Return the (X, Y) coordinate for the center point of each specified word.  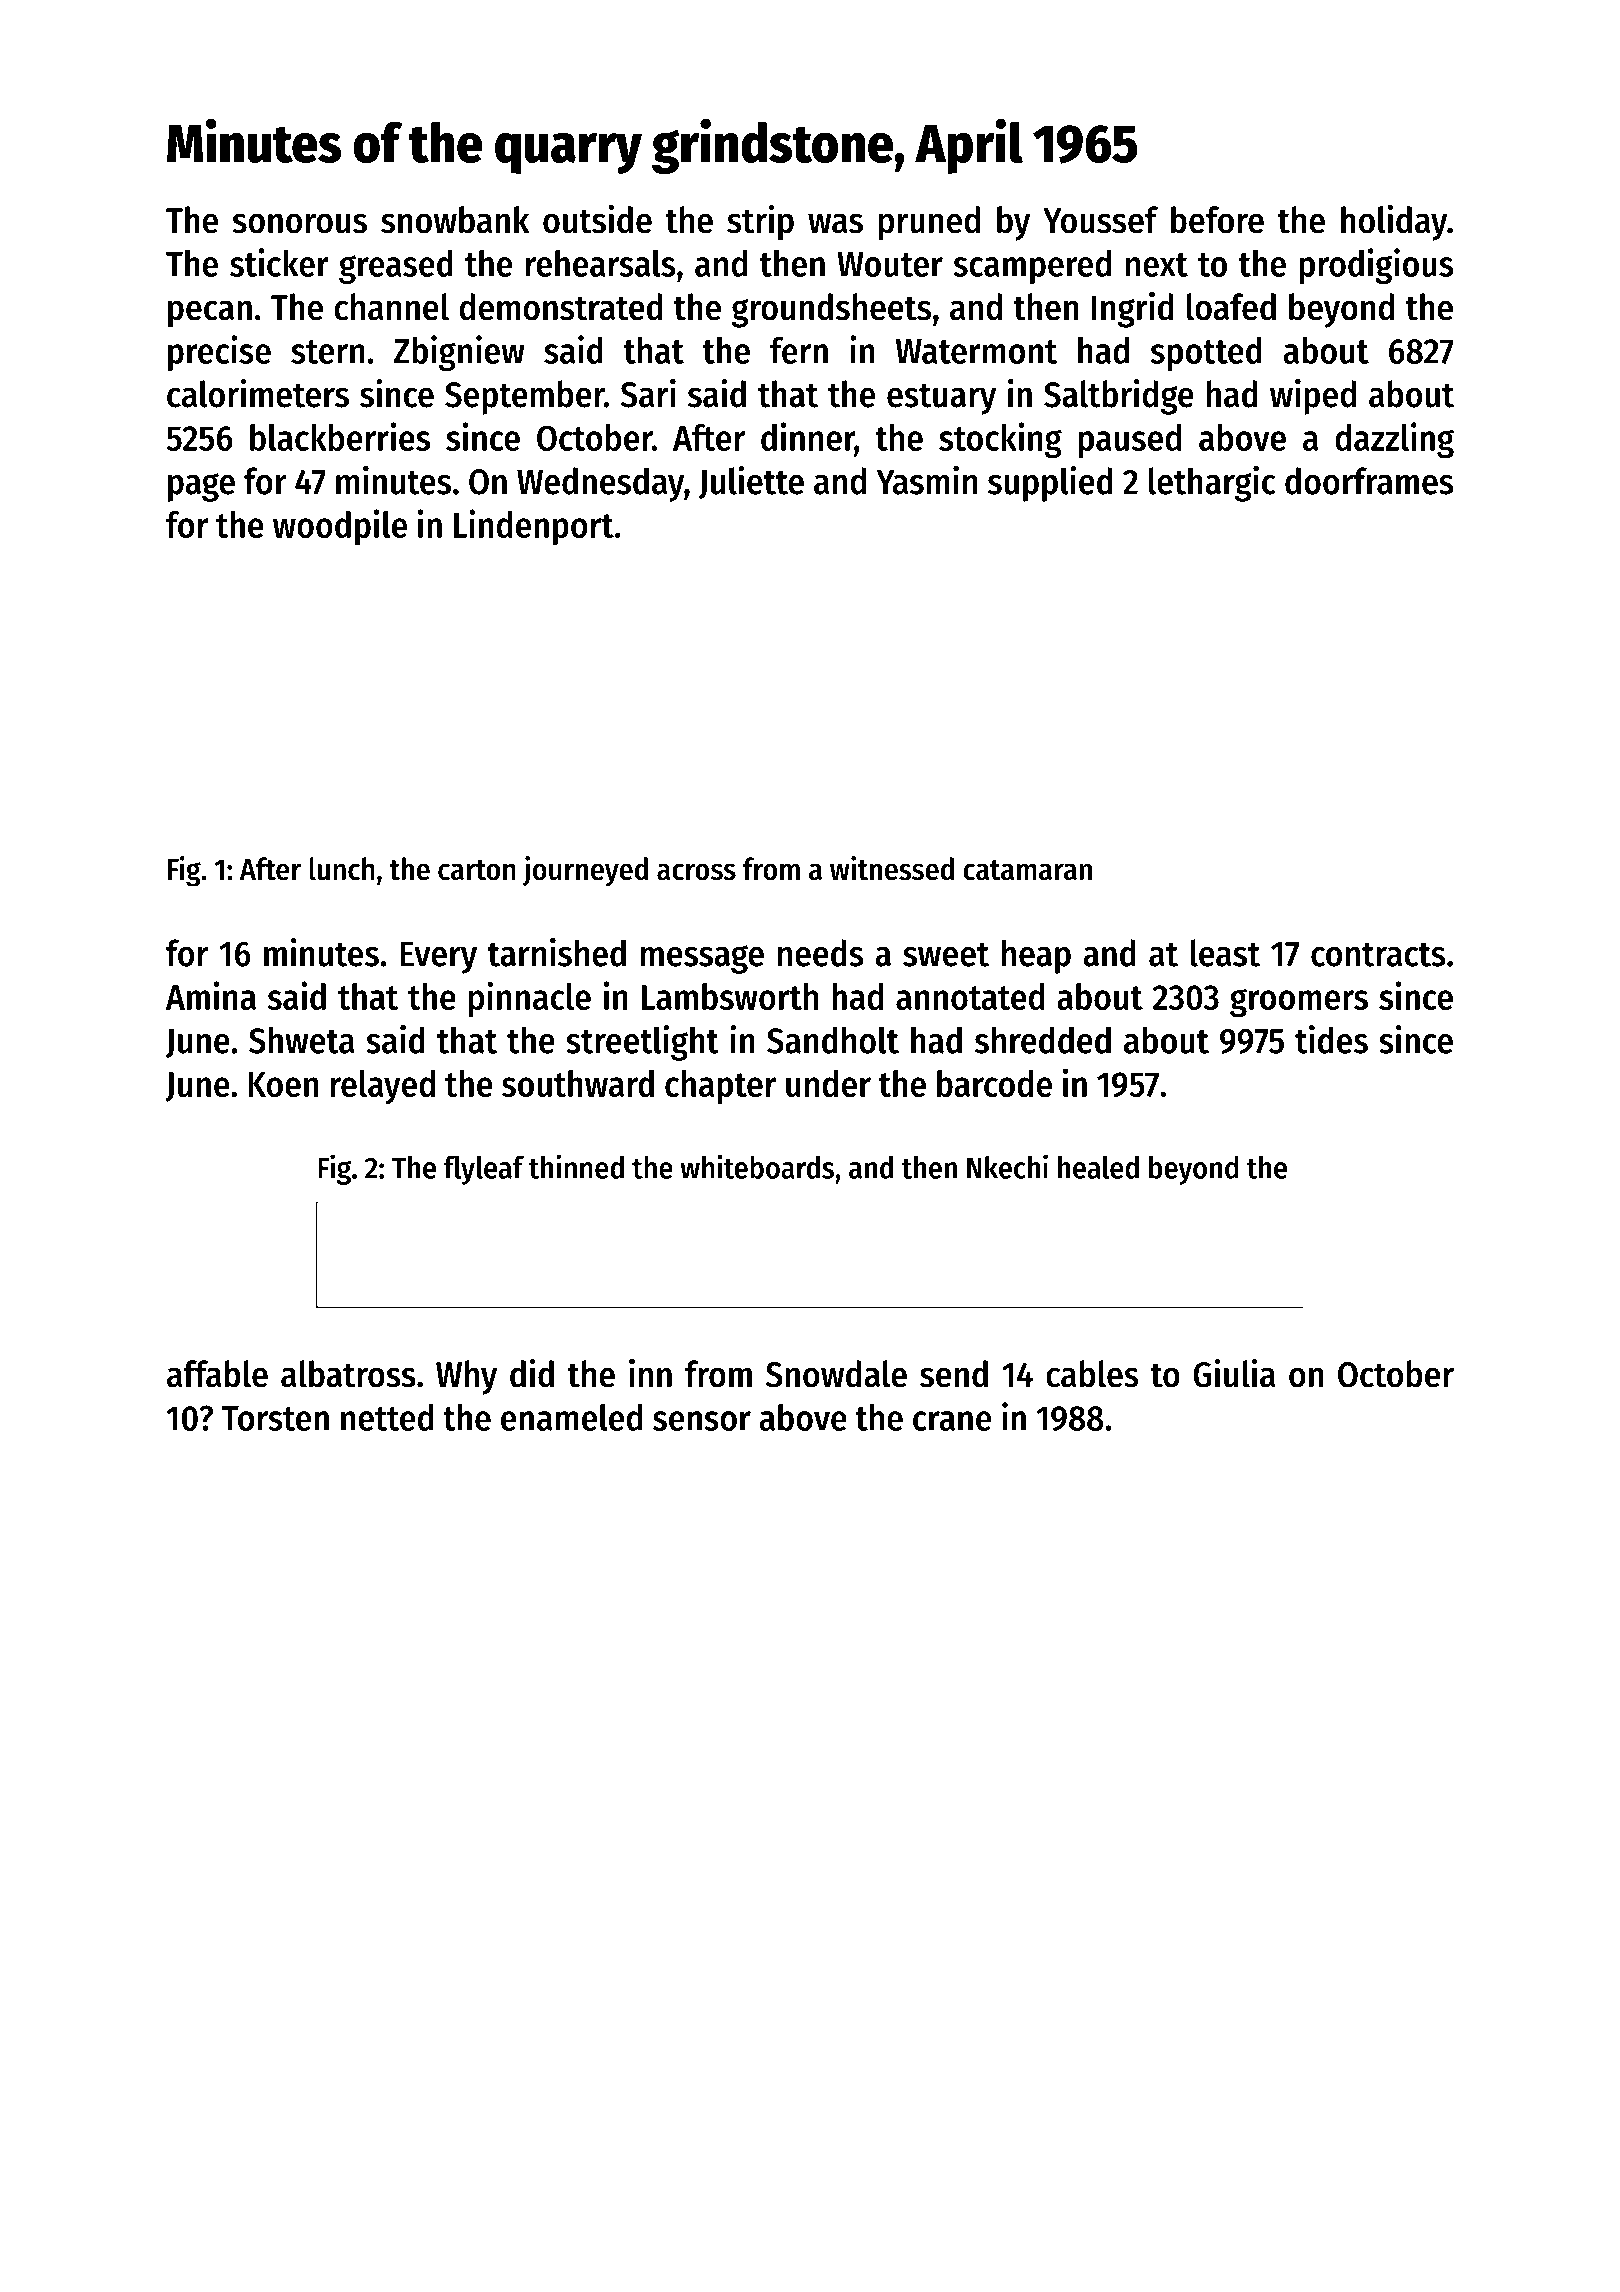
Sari (648, 393)
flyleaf (484, 1170)
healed (1098, 1167)
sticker (279, 262)
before (1217, 220)
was (835, 223)
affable (217, 1374)
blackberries (340, 436)
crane (952, 1421)
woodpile (340, 527)
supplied (1050, 484)
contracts (1378, 955)
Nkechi (1007, 1166)
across (696, 872)
